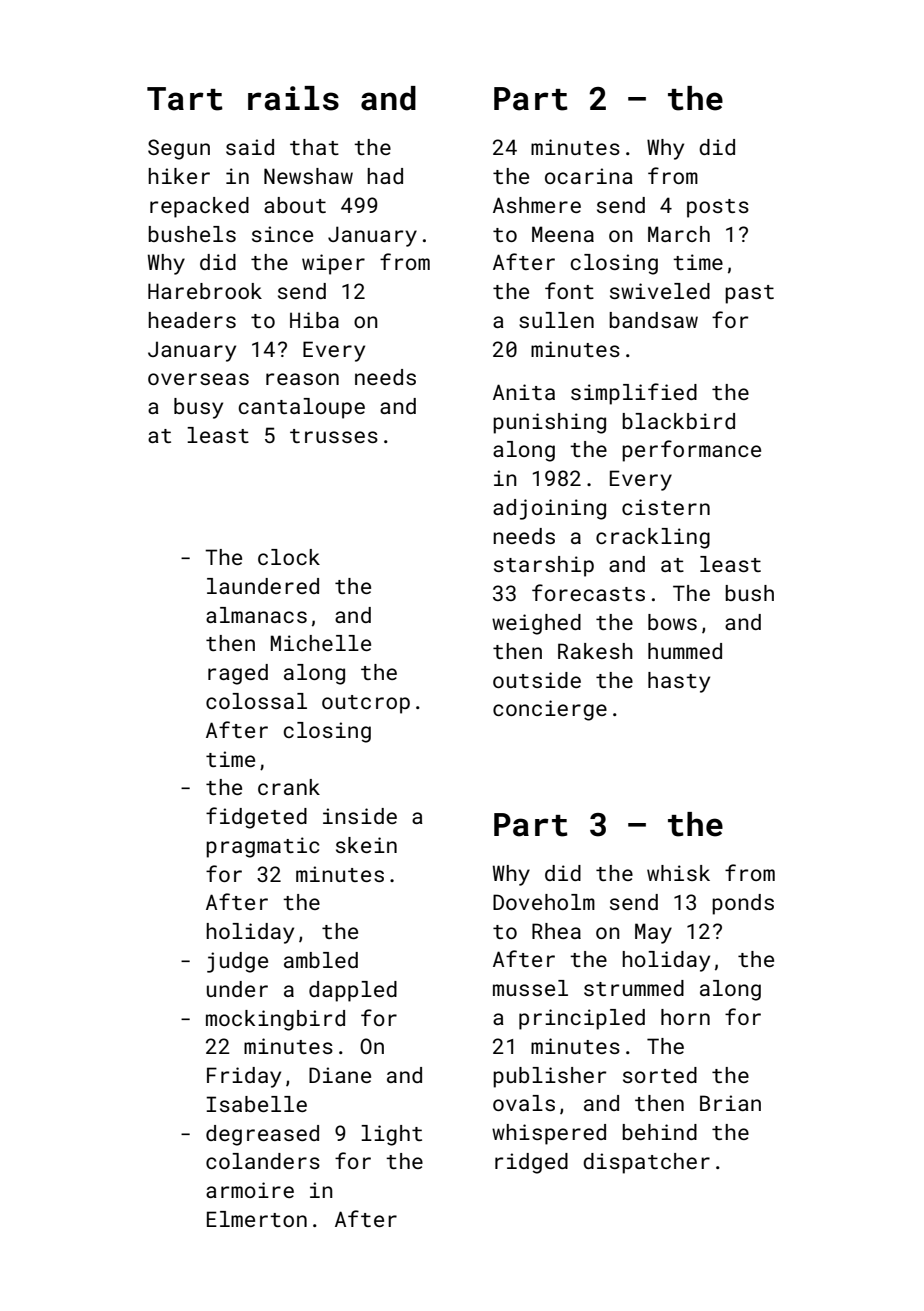 This document has height=1311, width=924. I want to click on wiper, so click(333, 264).
